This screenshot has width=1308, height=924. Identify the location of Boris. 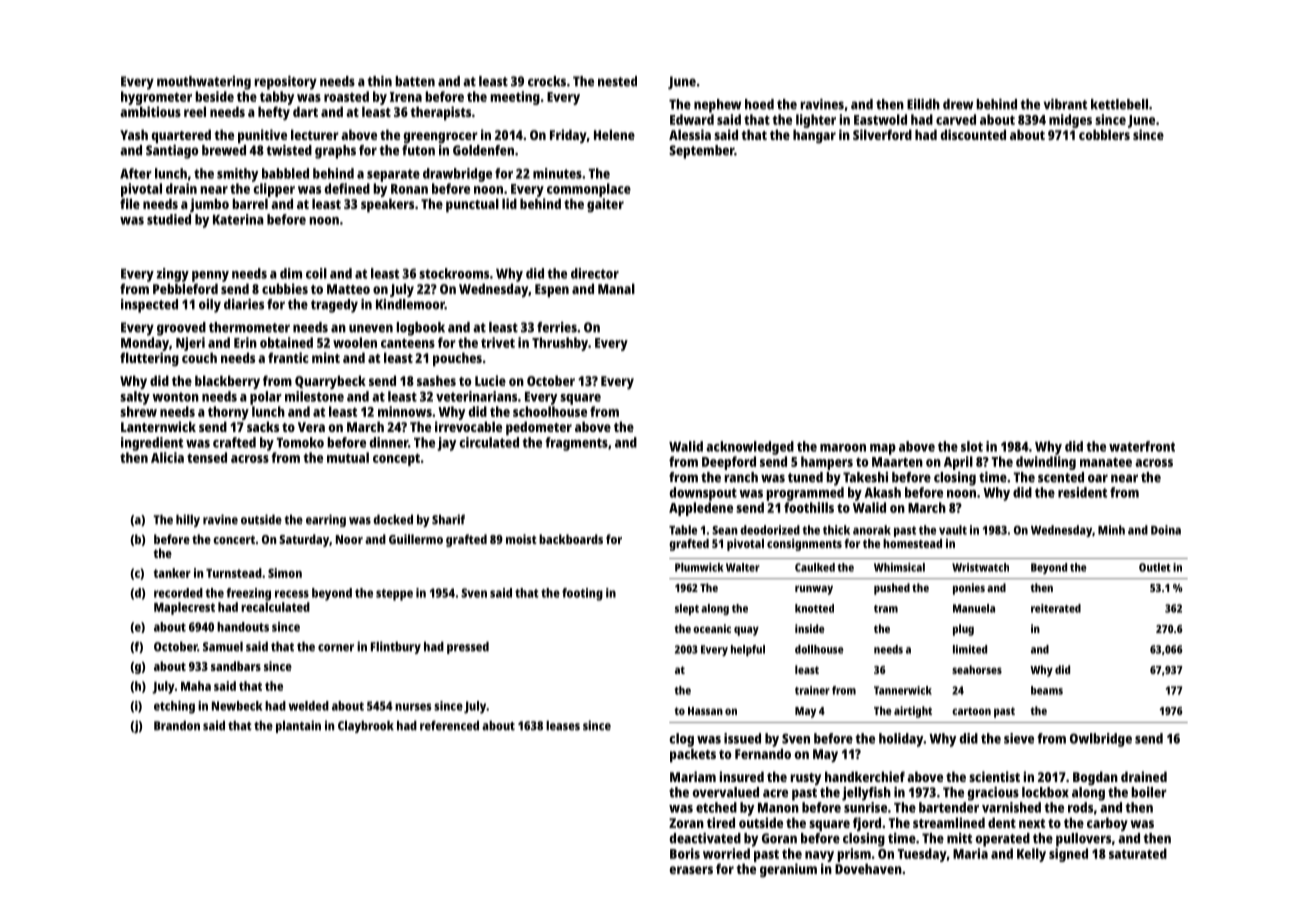
(685, 853).
